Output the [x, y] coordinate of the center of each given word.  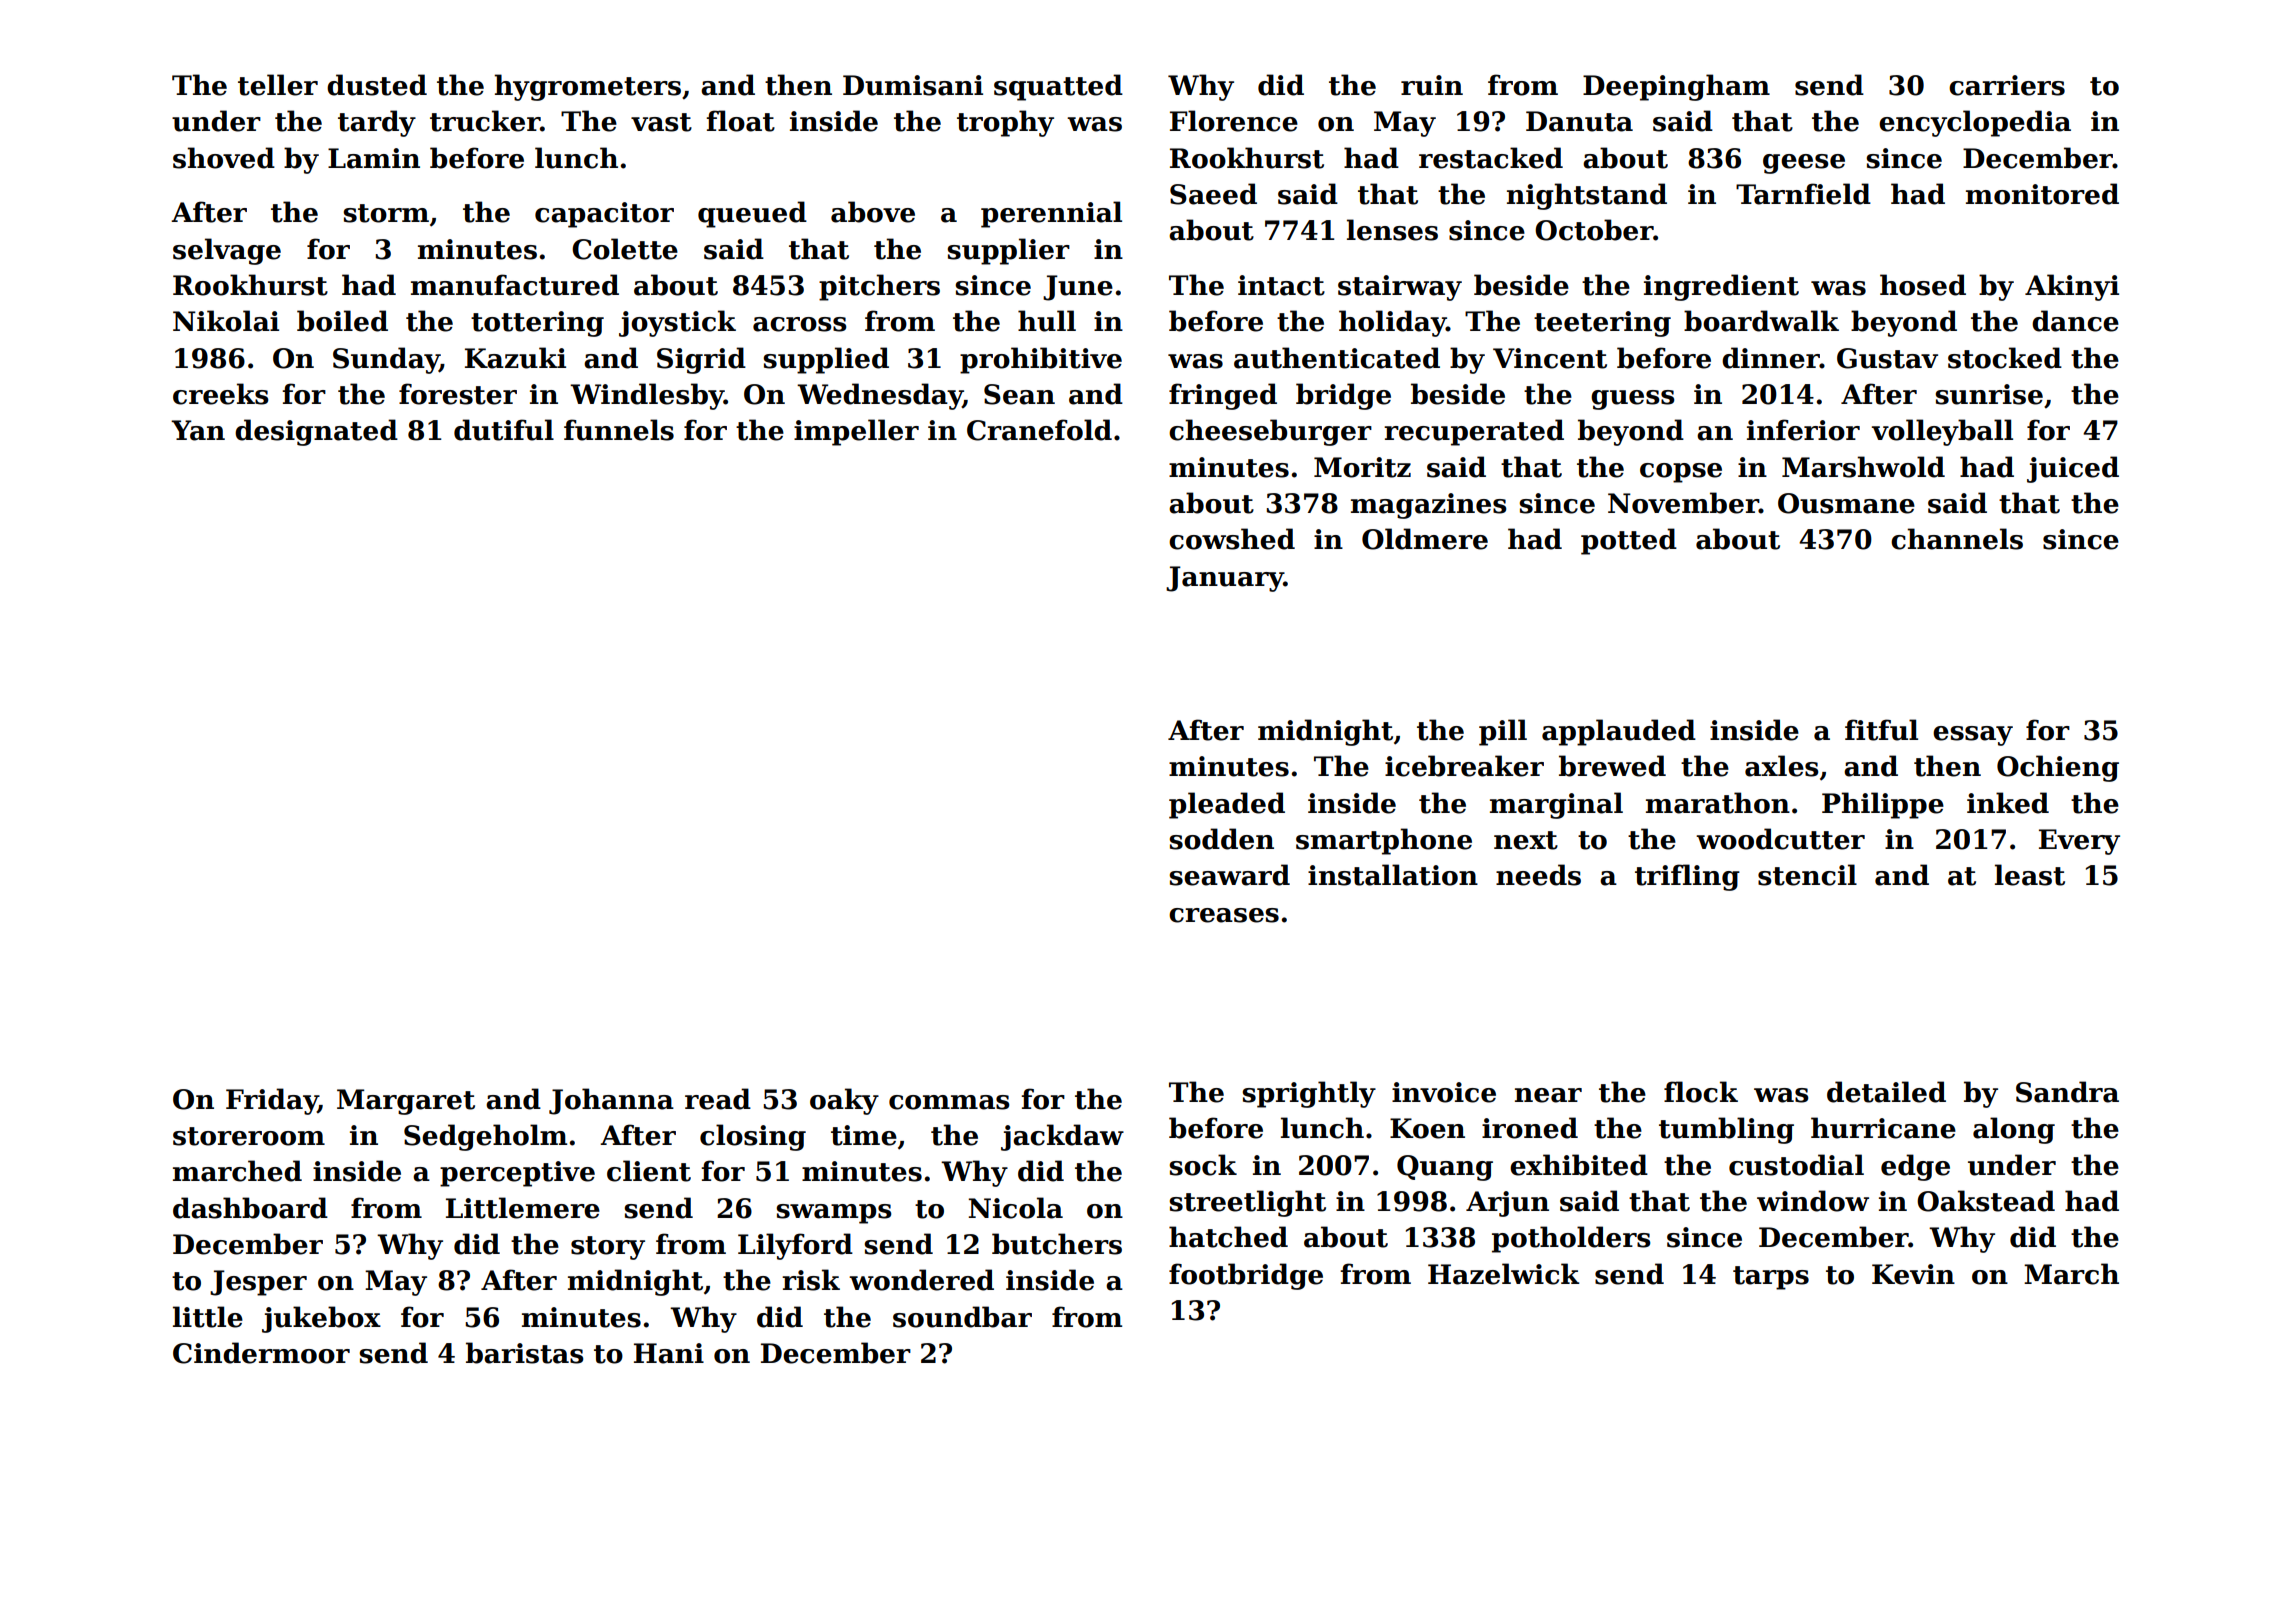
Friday [272, 1101]
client [649, 1171]
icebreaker [1464, 766]
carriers [2007, 85]
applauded [1619, 732]
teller [278, 85]
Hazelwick [1504, 1274]
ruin [1432, 85]
